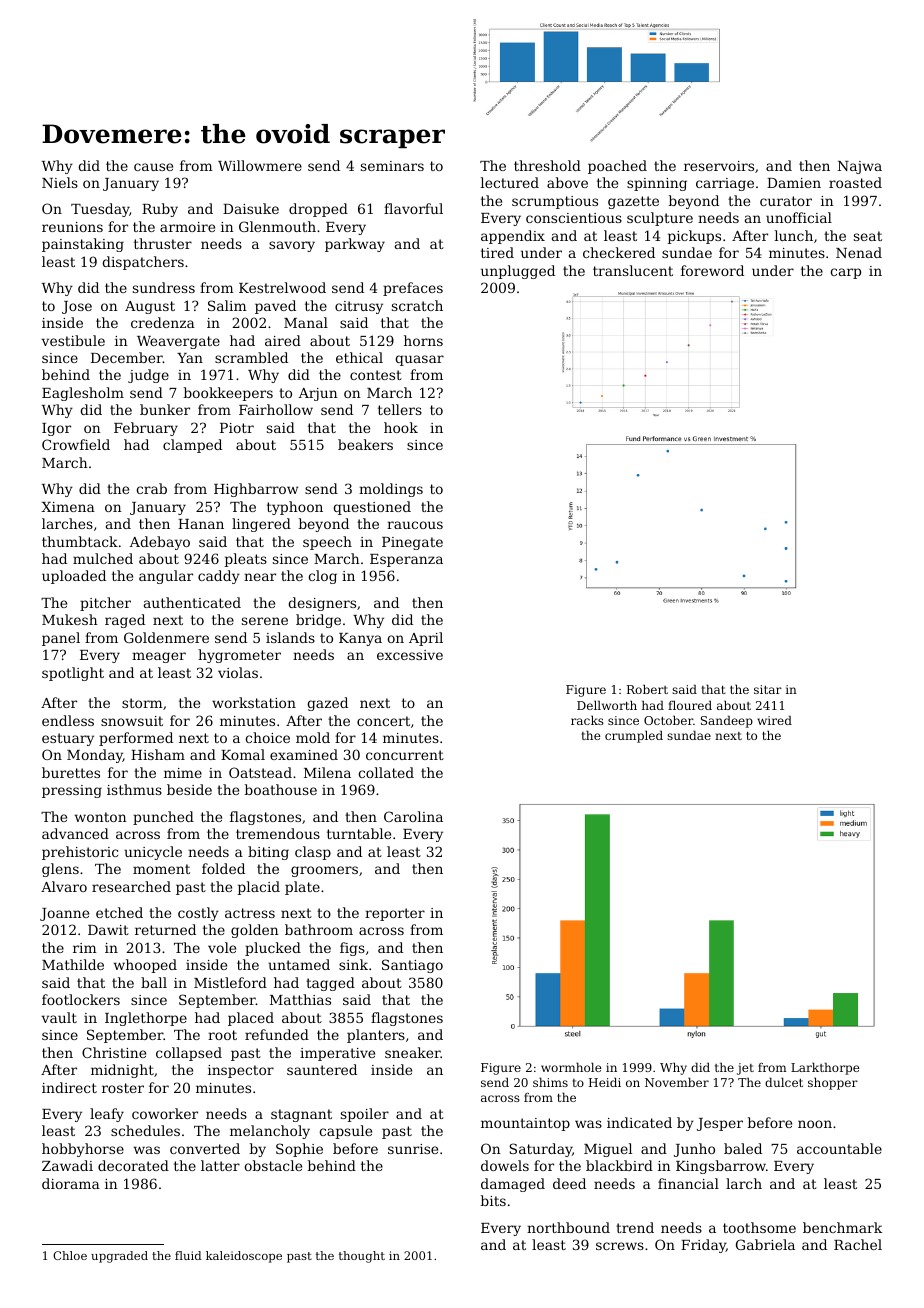 The image size is (924, 1308). Describe the element at coordinates (70, 1255) in the screenshot. I see `Chloe` at that location.
